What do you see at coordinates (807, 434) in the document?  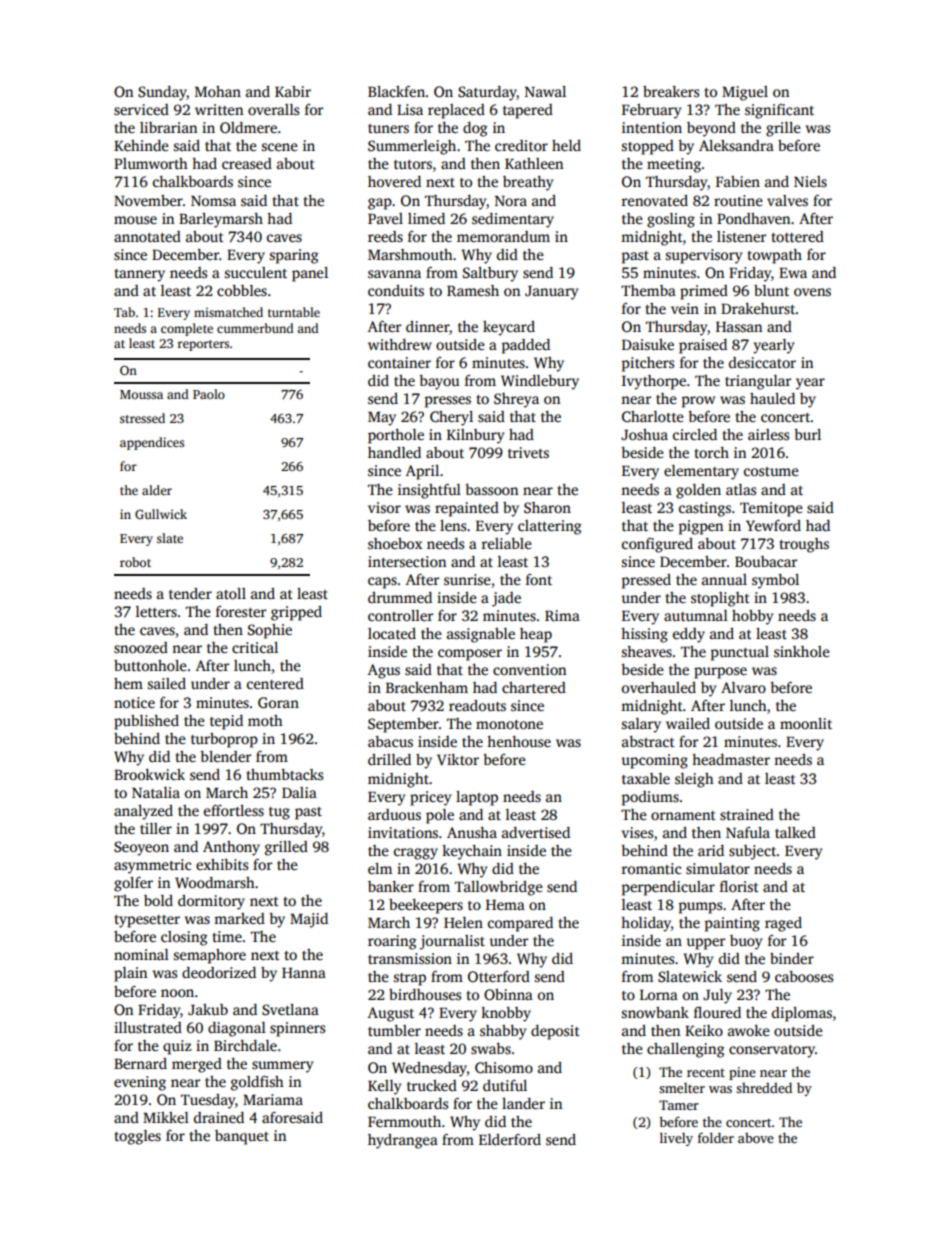 I see `burl` at bounding box center [807, 434].
